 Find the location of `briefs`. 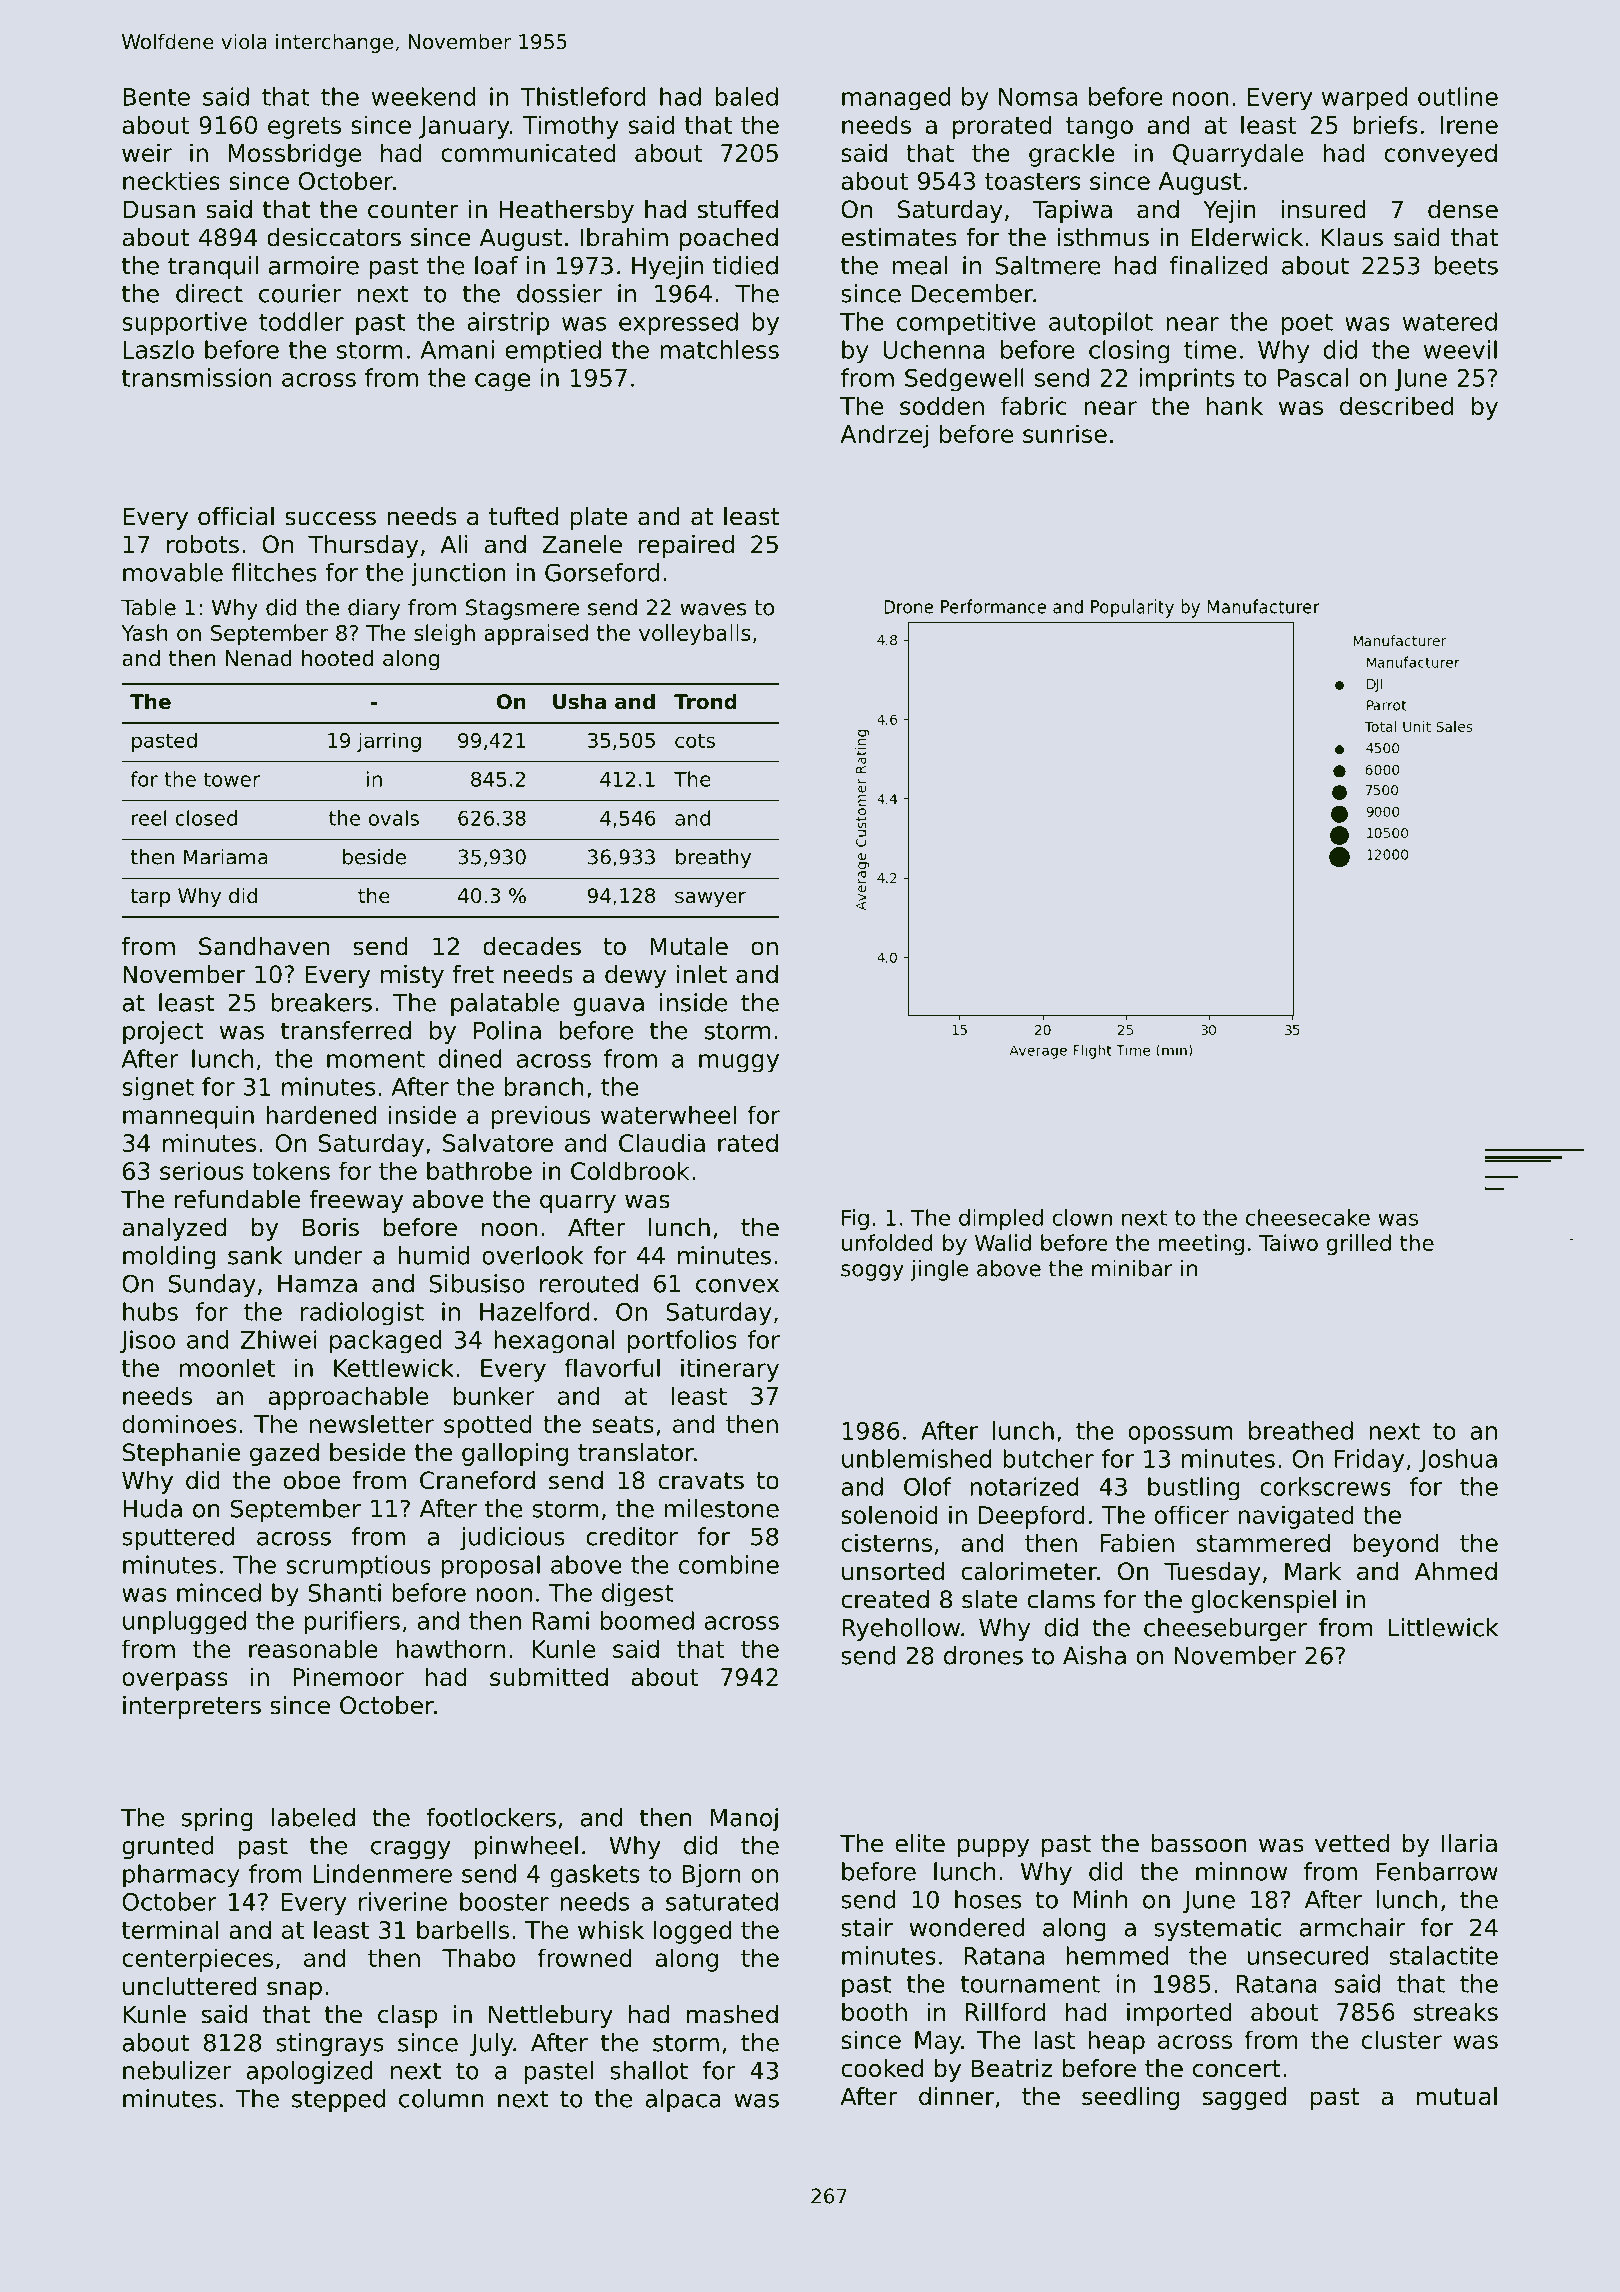

briefs is located at coordinates (1385, 124).
